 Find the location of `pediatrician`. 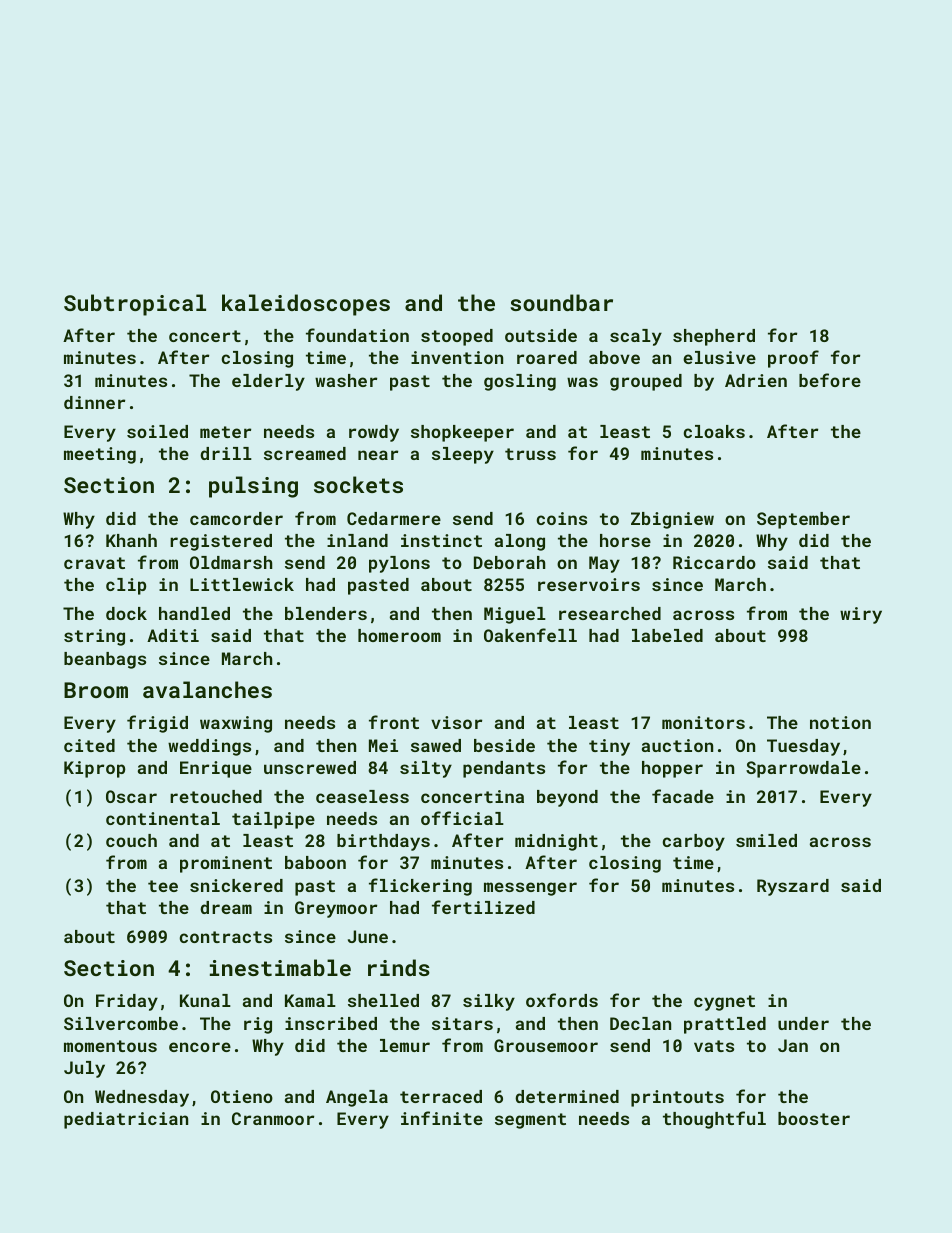

pediatrician is located at coordinates (126, 1120).
